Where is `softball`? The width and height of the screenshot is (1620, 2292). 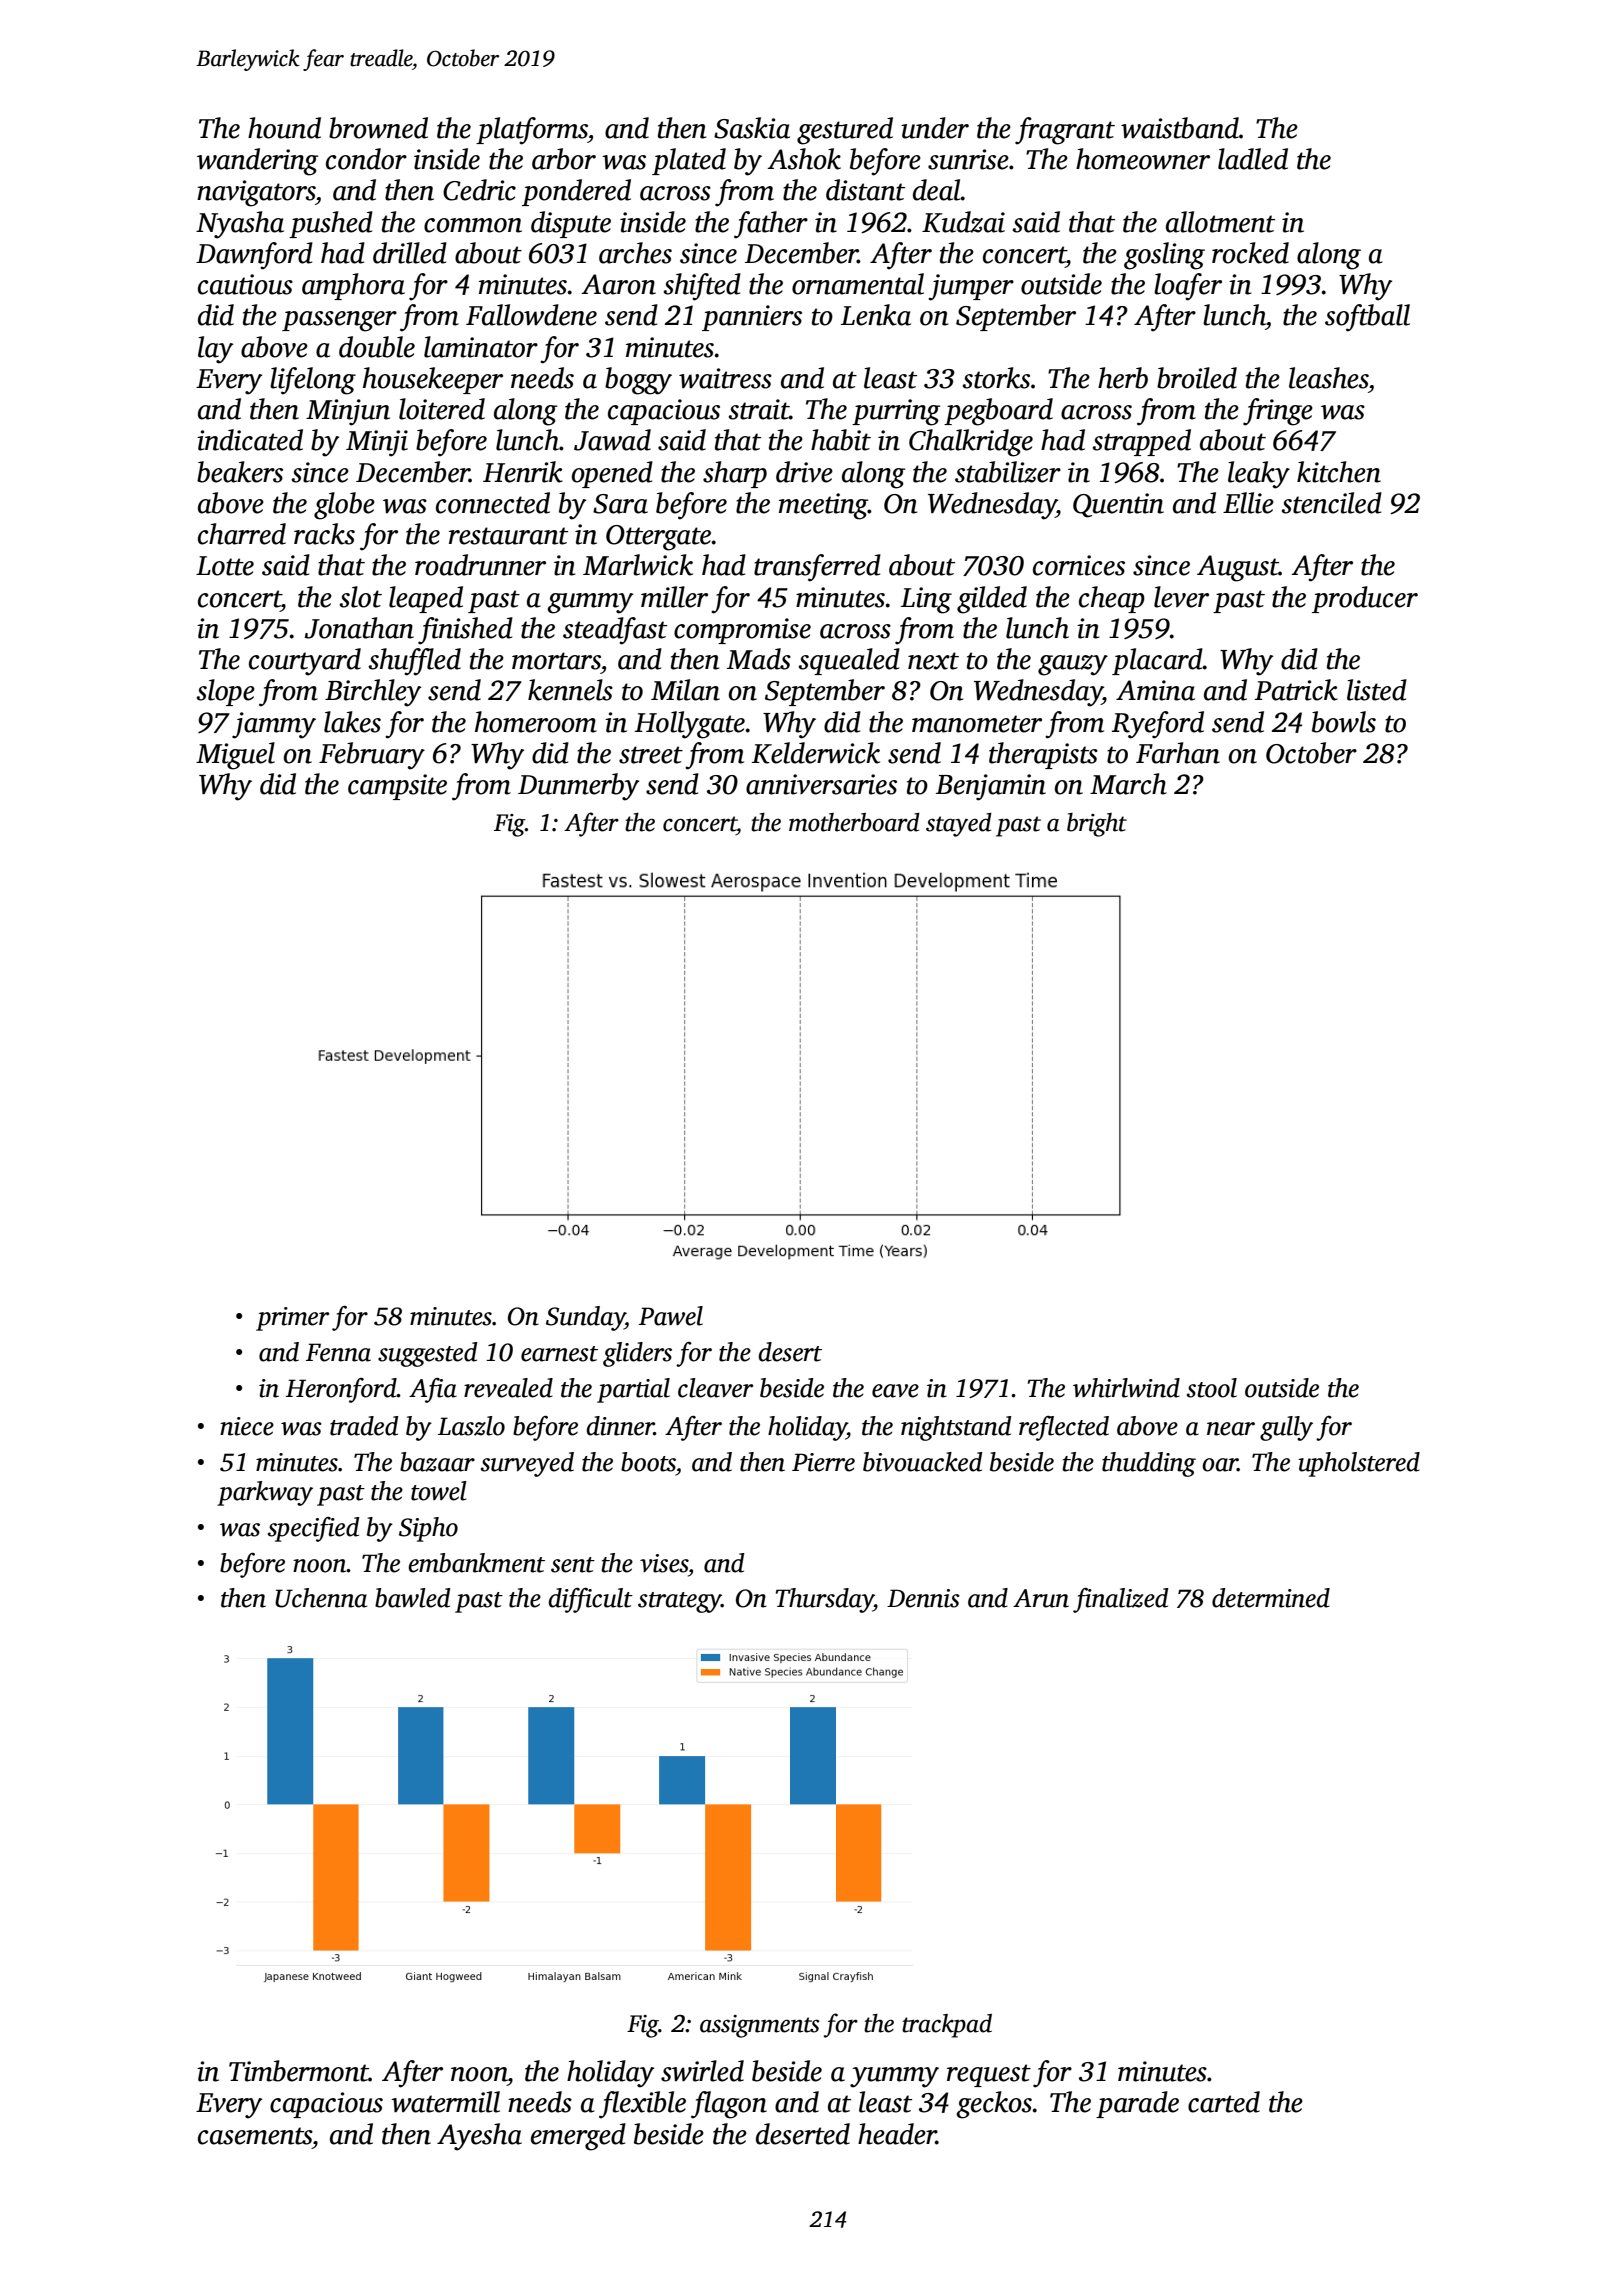
softball is located at coordinates (1367, 318).
